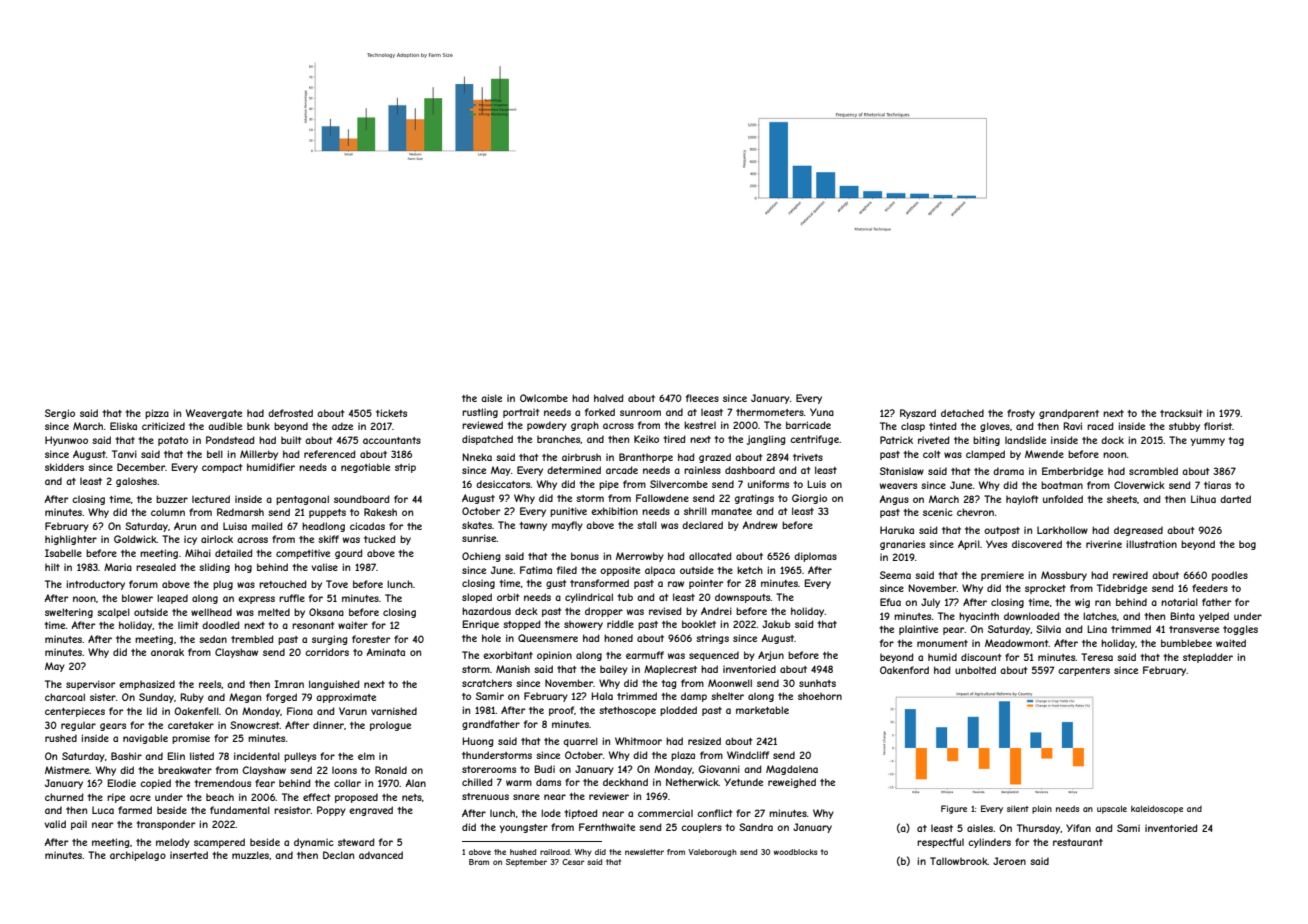  I want to click on ruffle, so click(292, 598).
